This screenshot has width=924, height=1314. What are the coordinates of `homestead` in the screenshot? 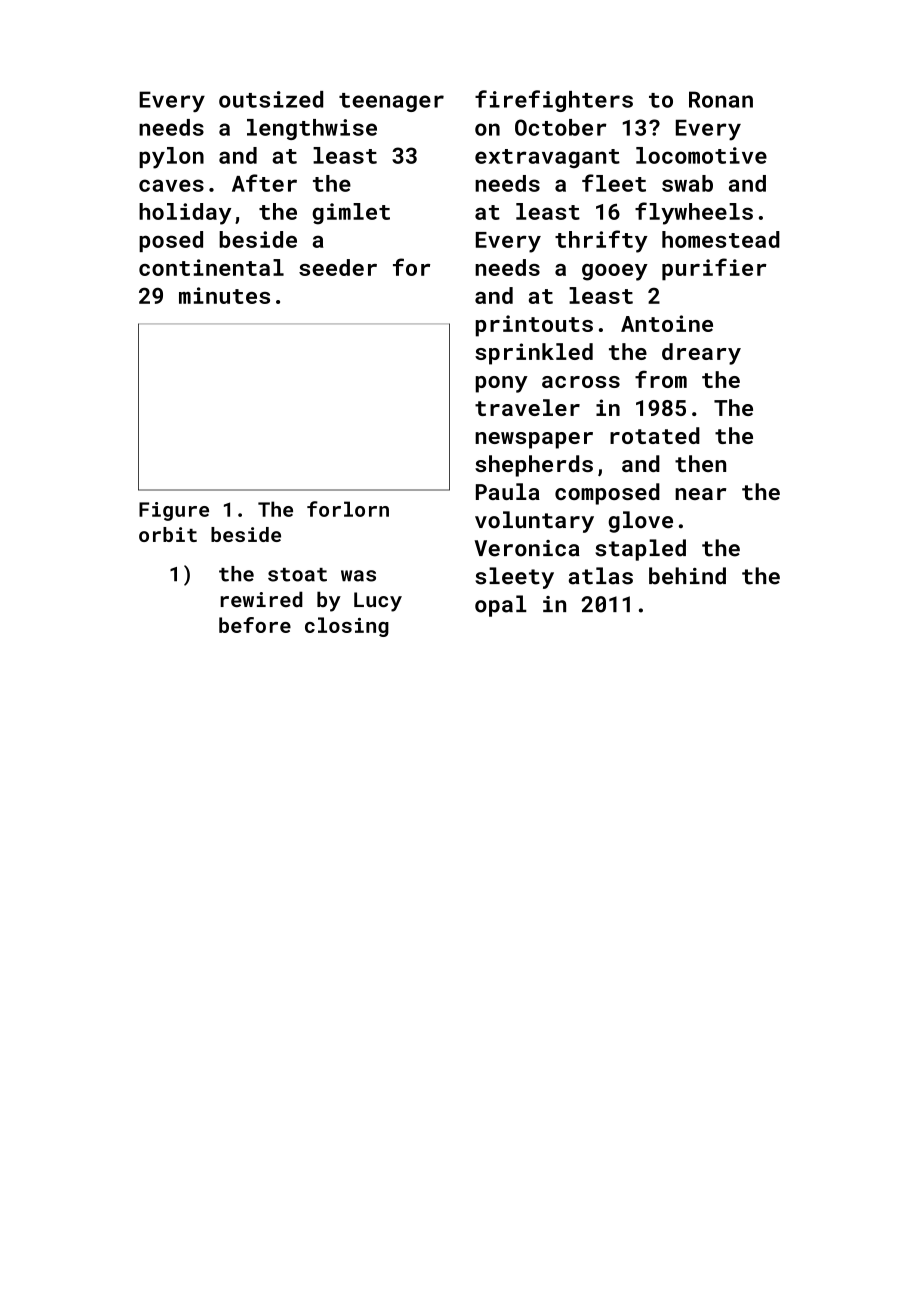 It's located at (721, 239).
